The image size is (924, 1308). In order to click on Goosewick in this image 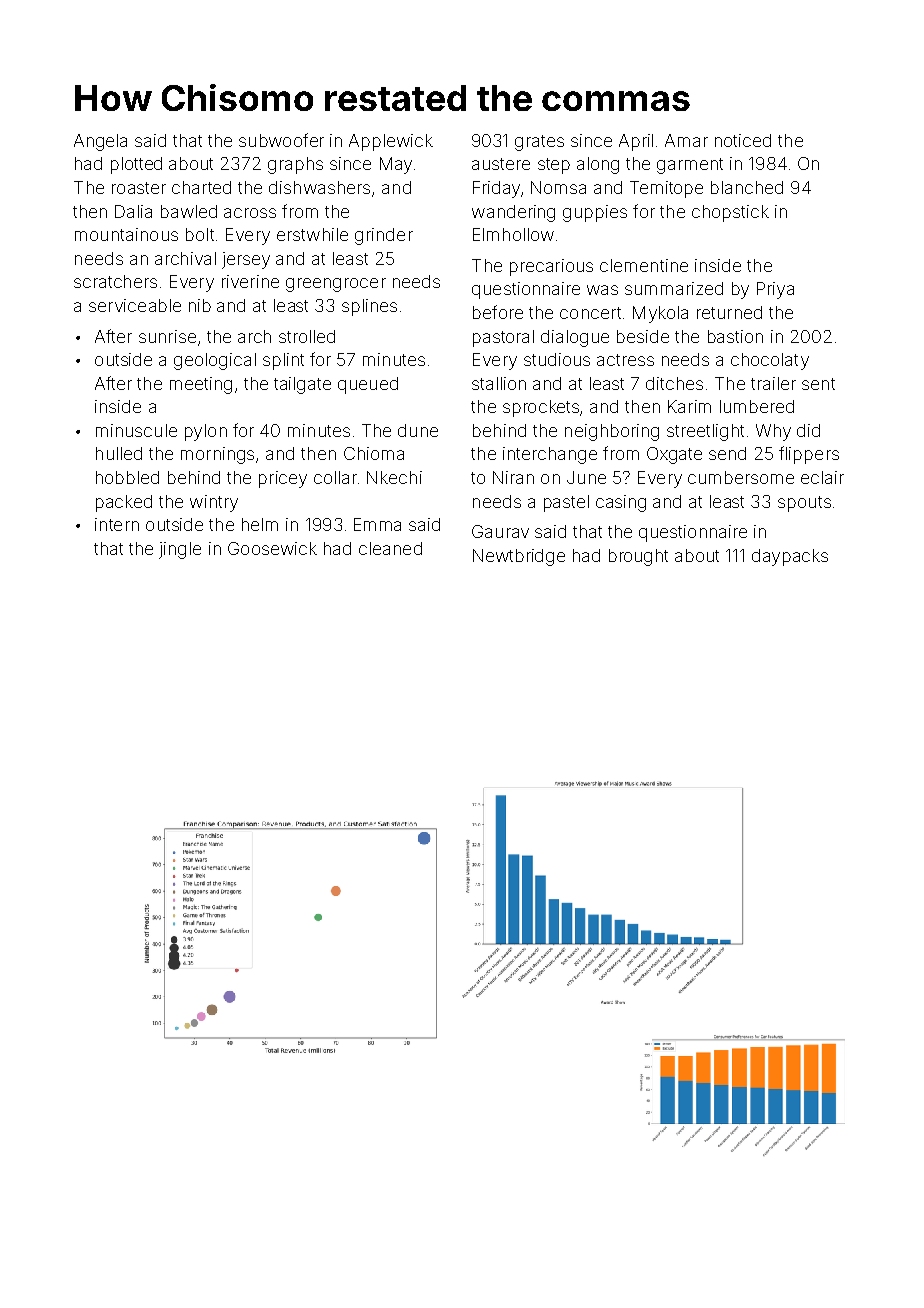, I will do `click(272, 548)`.
